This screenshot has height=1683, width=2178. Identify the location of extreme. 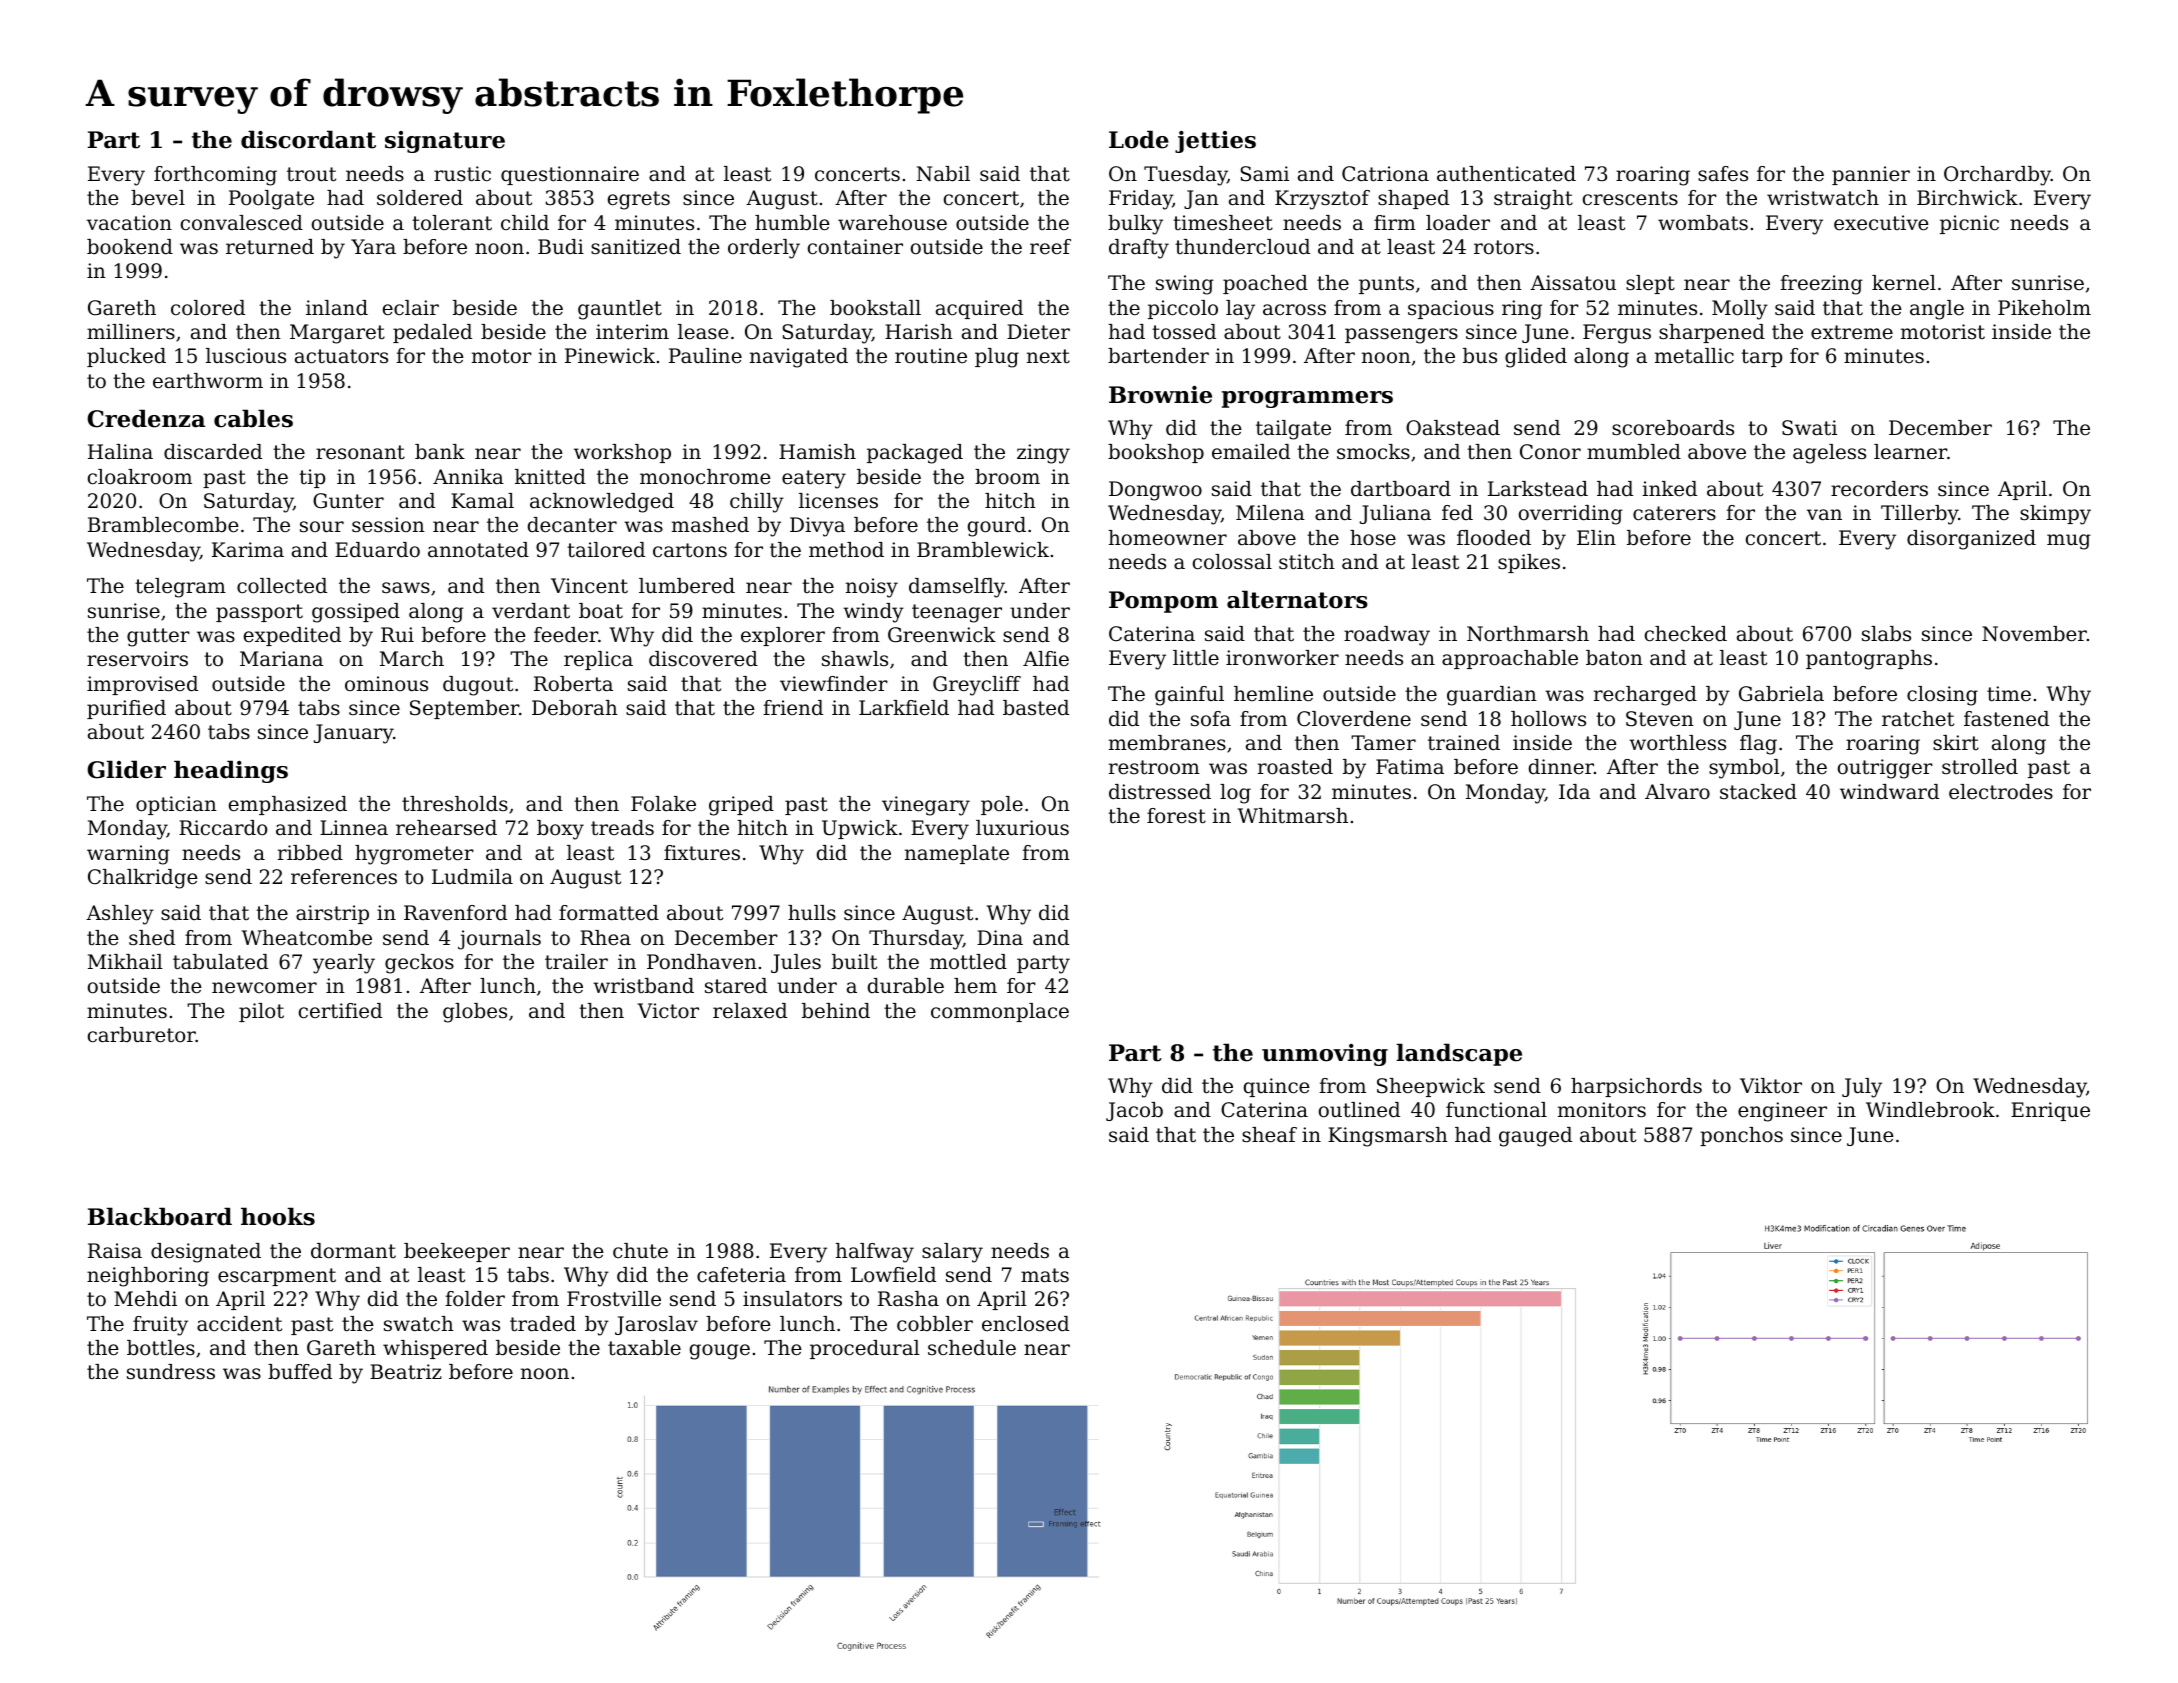
(1852, 332).
